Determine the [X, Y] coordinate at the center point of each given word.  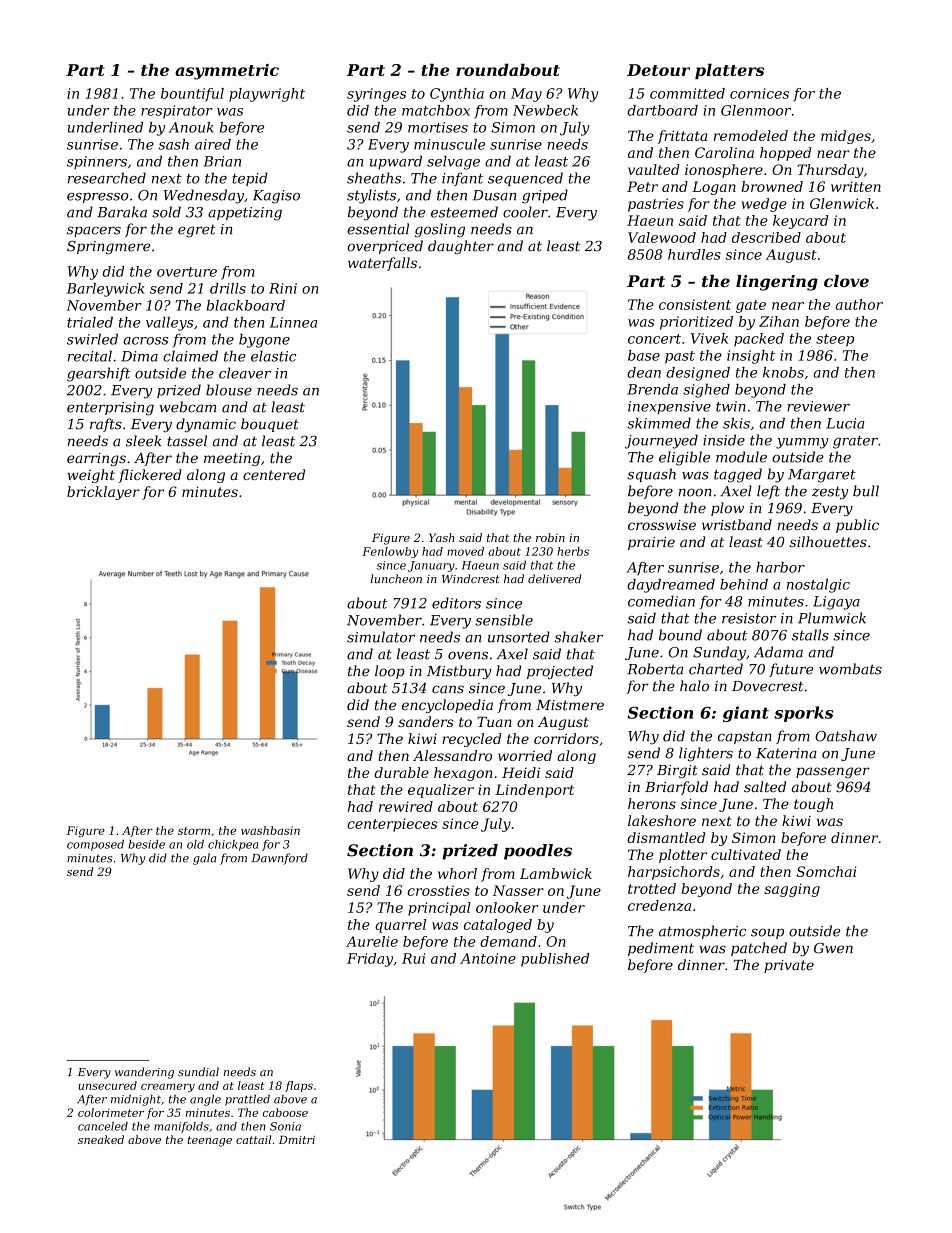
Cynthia [457, 95]
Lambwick [556, 873]
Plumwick [832, 618]
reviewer [818, 406]
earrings [96, 459]
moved [465, 551]
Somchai [826, 871]
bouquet [270, 425]
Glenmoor [756, 110]
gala [204, 859]
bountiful [192, 95]
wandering [144, 1073]
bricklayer [103, 493]
